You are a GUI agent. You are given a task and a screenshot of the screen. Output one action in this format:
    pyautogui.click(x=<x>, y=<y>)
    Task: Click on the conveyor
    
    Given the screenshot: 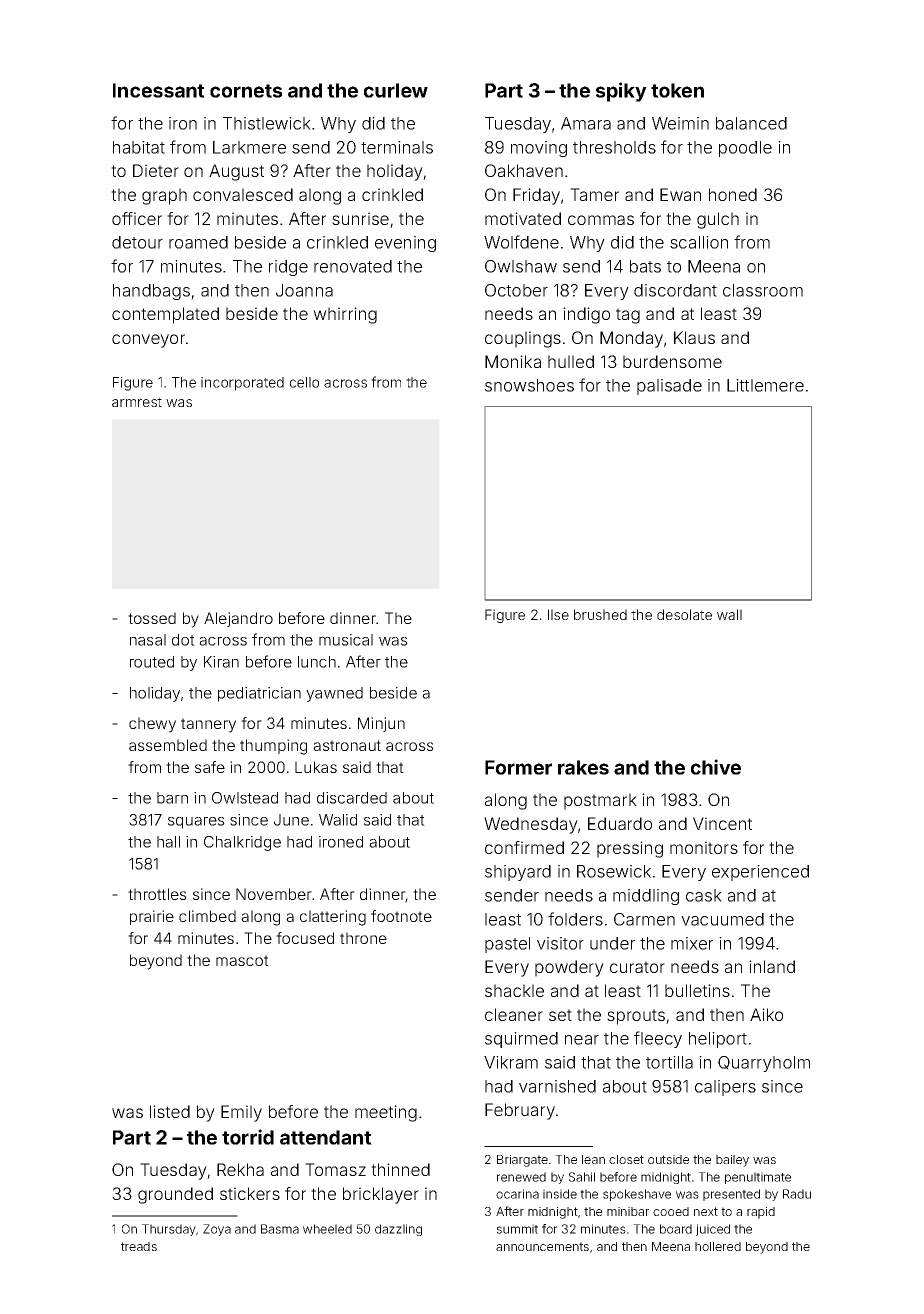 What is the action you would take?
    pyautogui.click(x=148, y=341)
